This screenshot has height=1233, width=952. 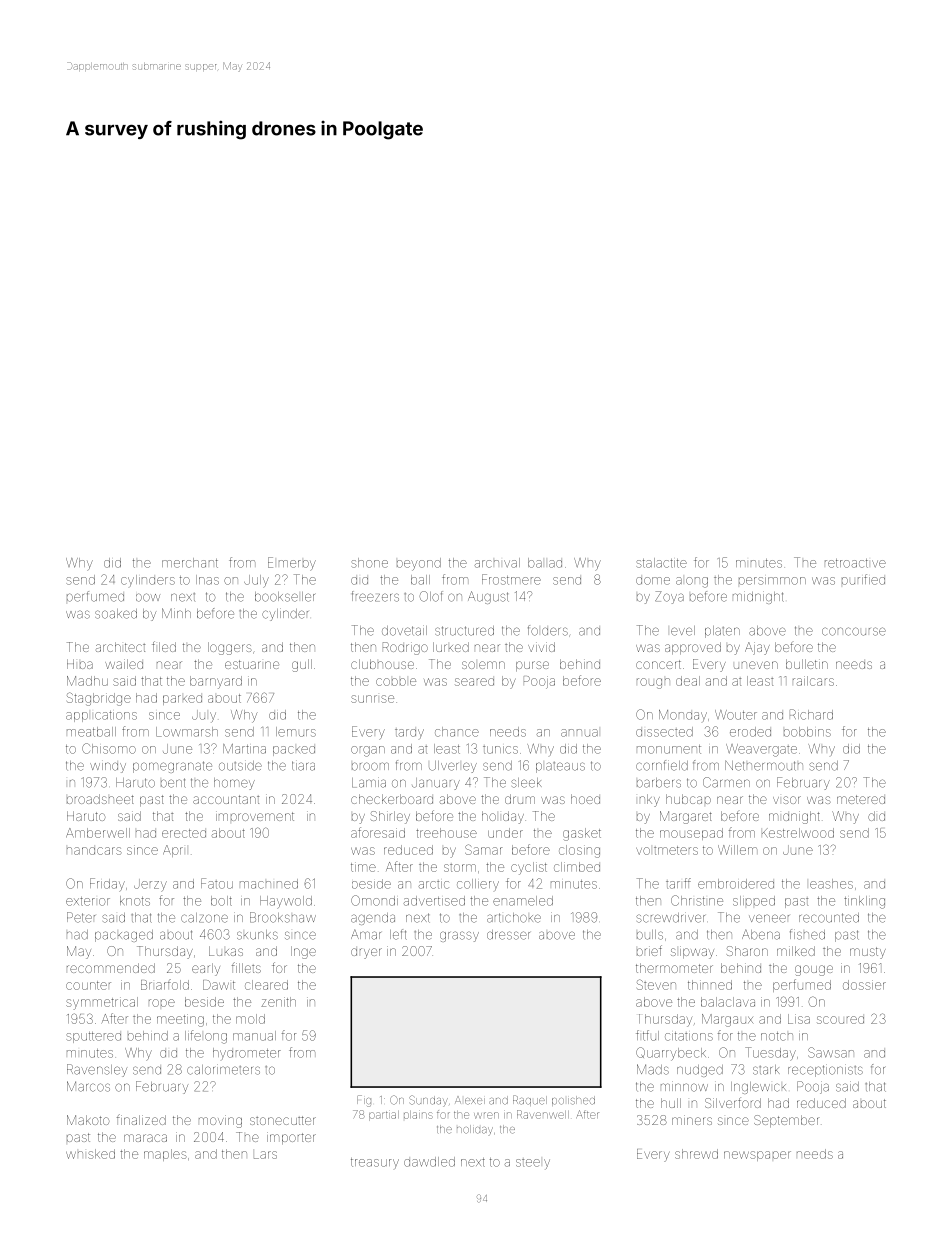 I want to click on Richard, so click(x=811, y=714).
